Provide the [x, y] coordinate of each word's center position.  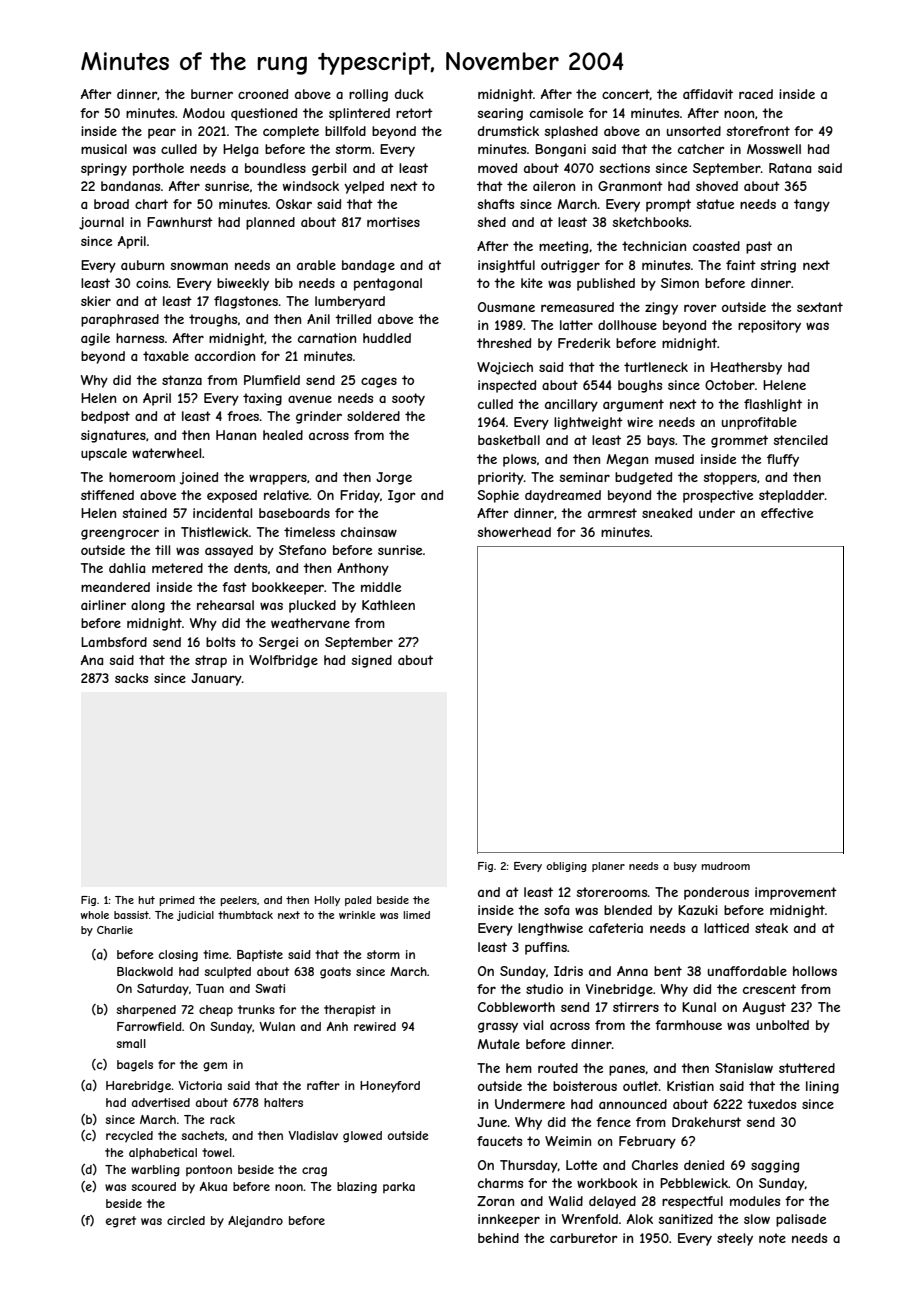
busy [685, 867]
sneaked [667, 513]
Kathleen [388, 605]
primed [177, 901]
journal [101, 223]
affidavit [708, 94]
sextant [820, 307]
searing [500, 114]
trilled [353, 319]
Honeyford [390, 1087]
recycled [129, 1137]
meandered [115, 587]
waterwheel [166, 453]
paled [358, 901]
